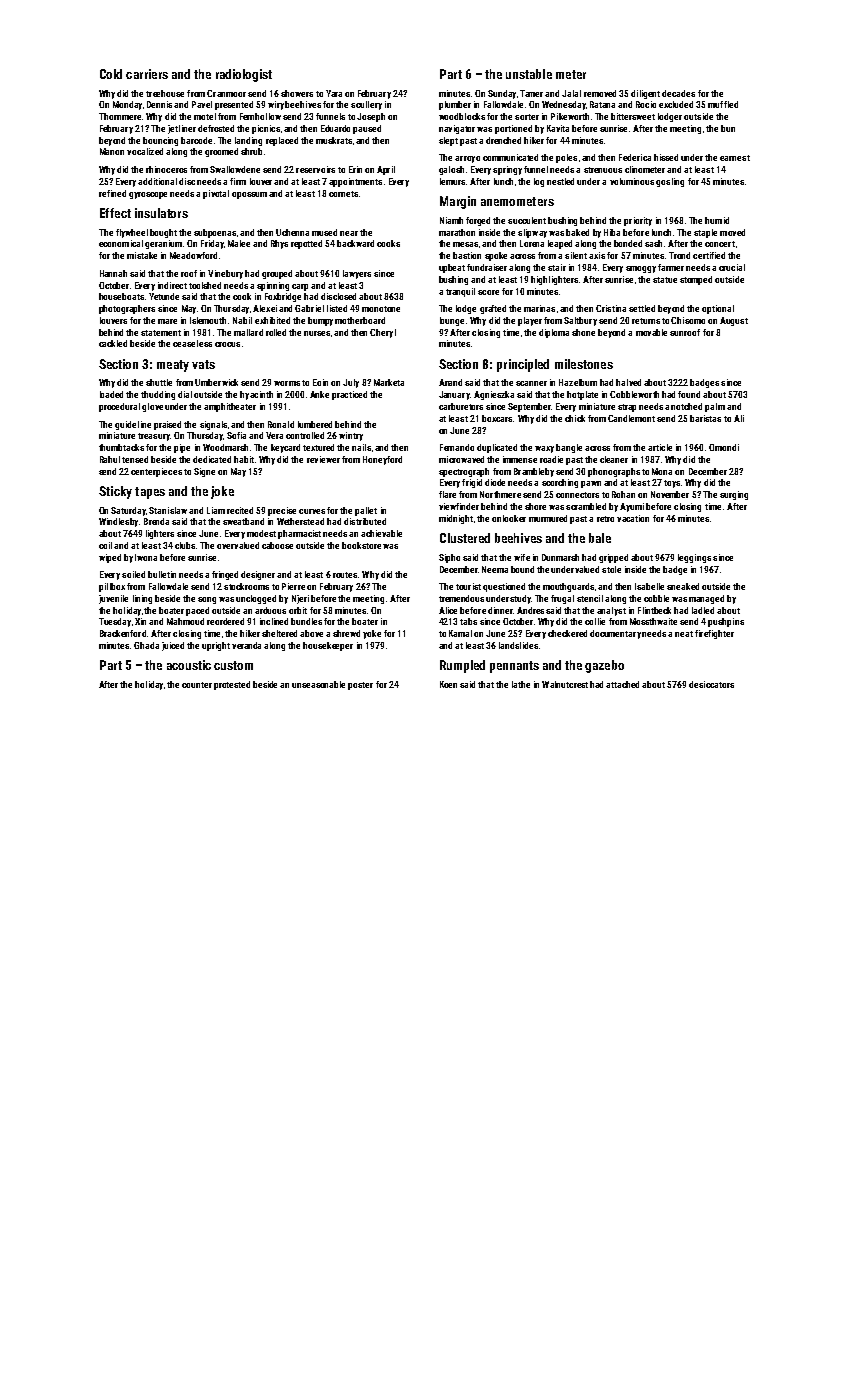 The height and width of the document is (1400, 849). What do you see at coordinates (454, 395) in the document?
I see `January` at bounding box center [454, 395].
